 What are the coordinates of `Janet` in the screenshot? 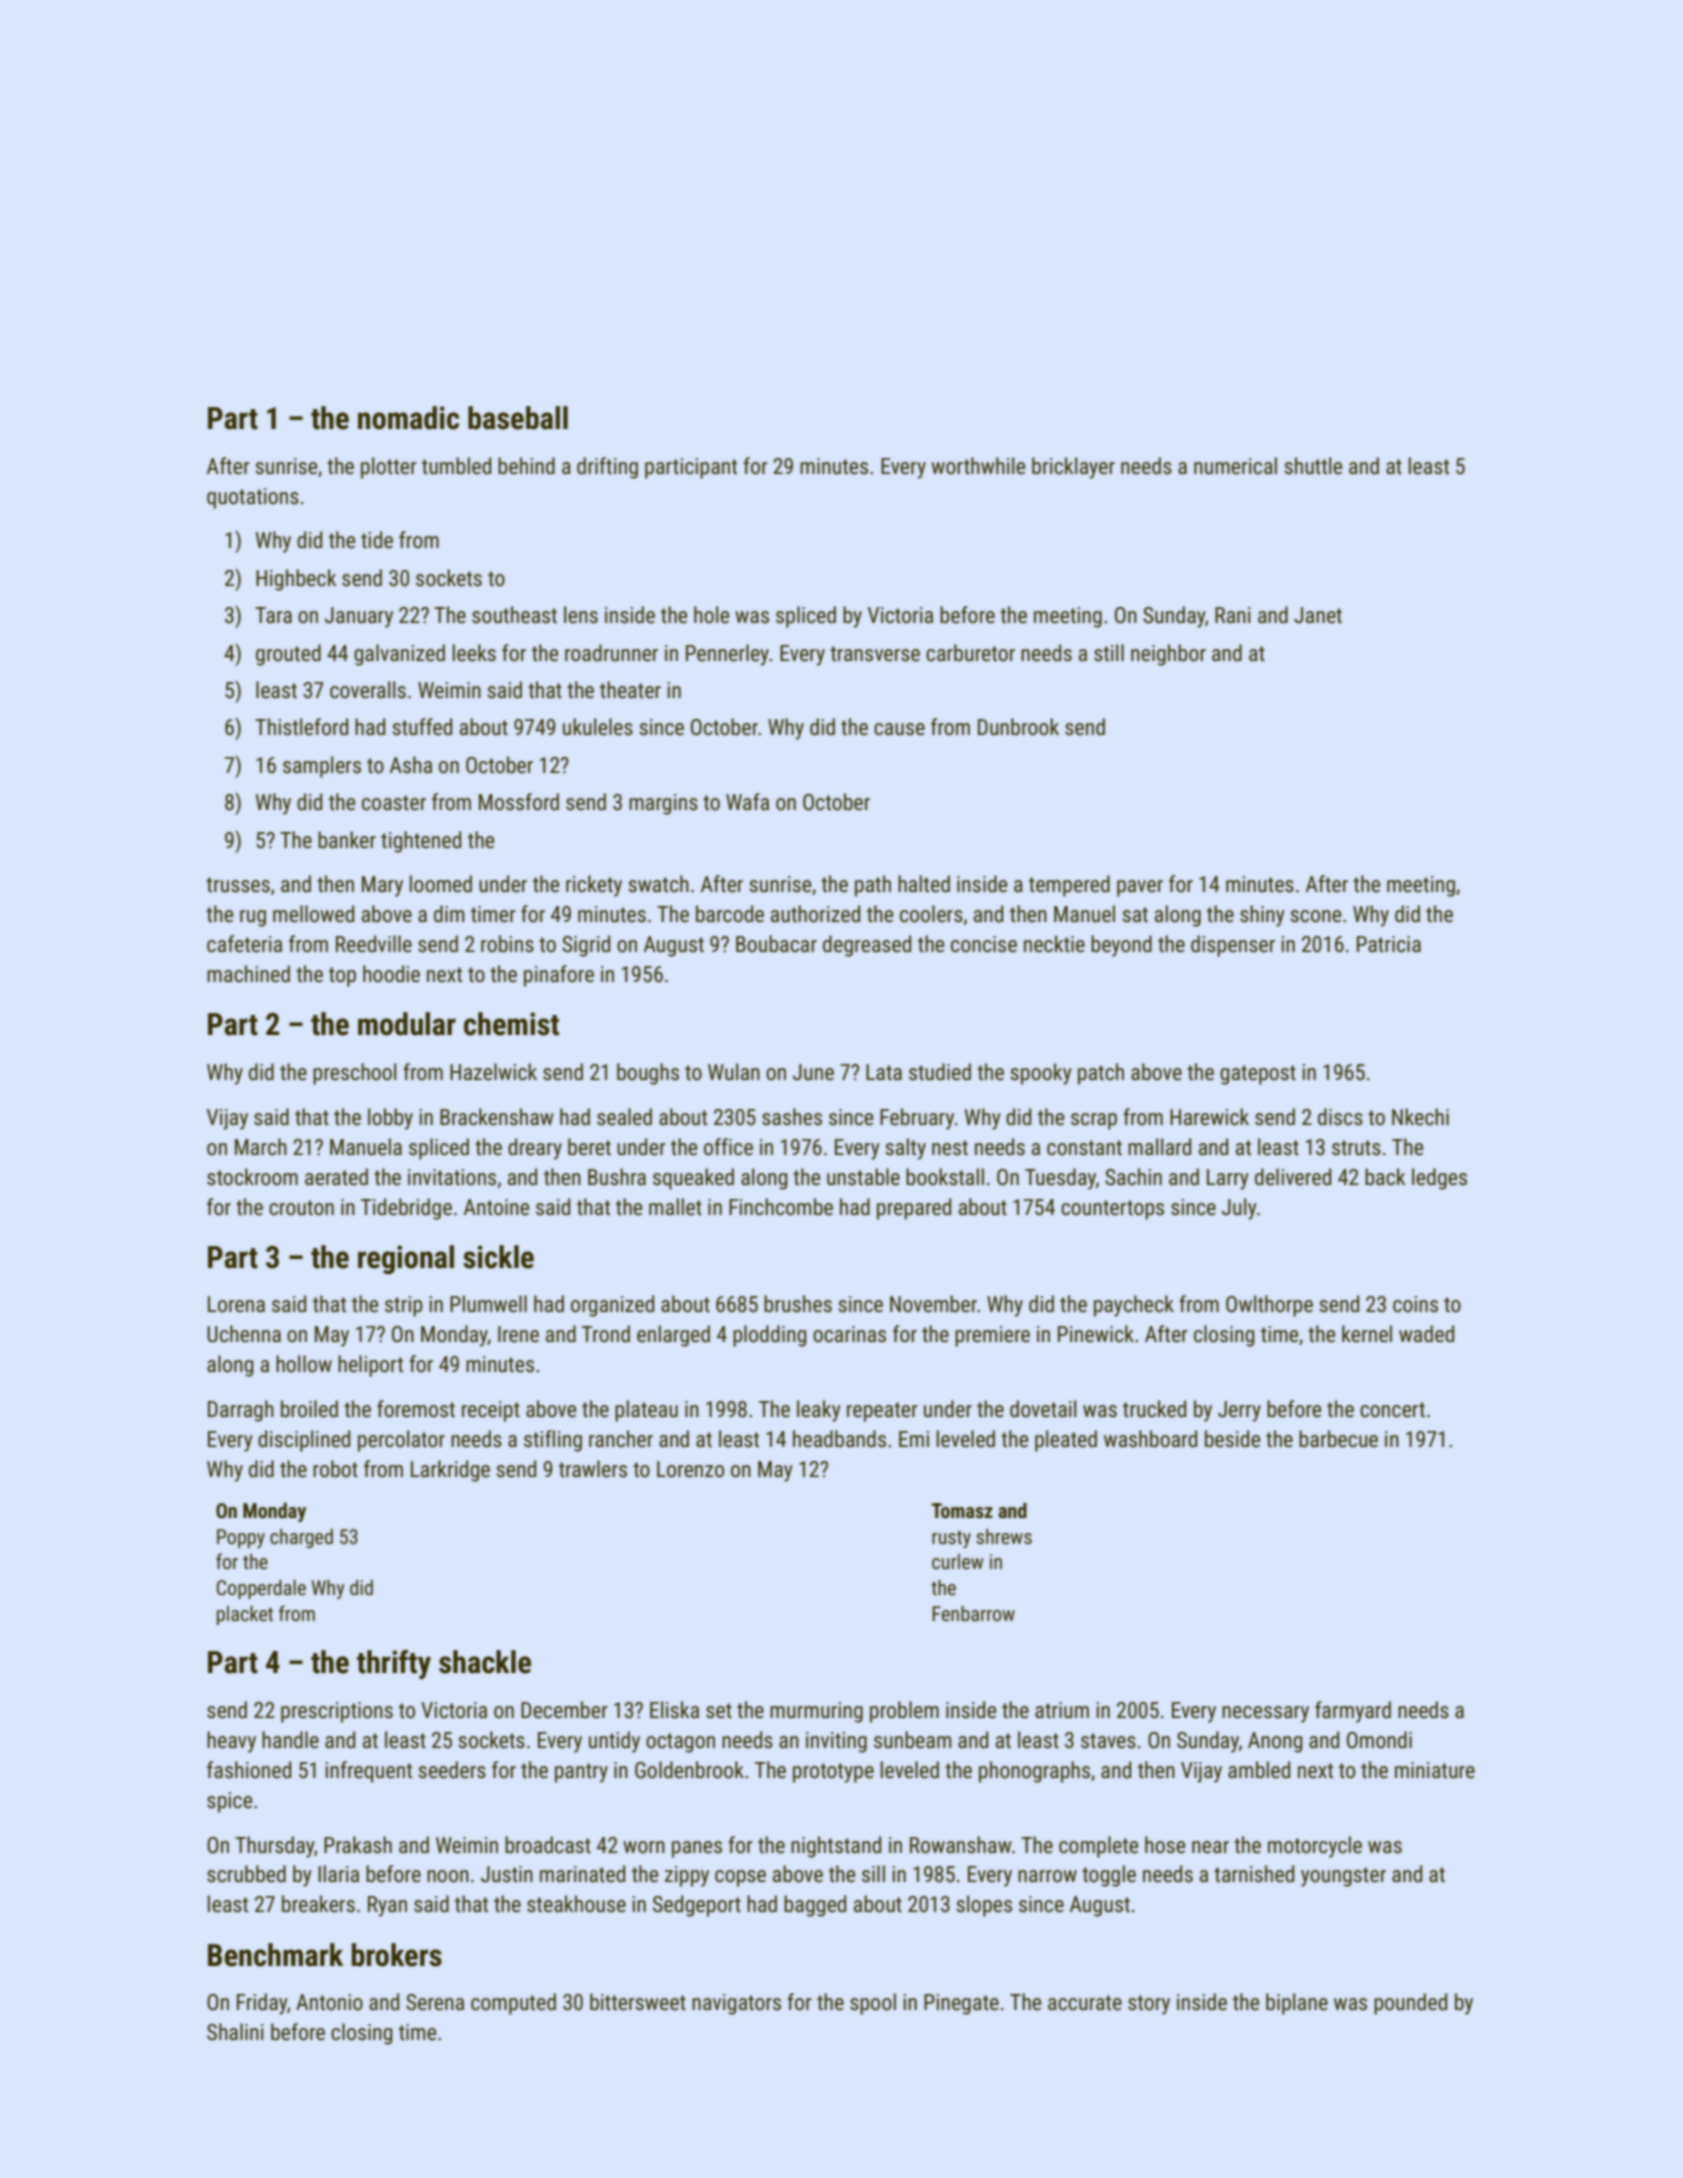 It's located at (1318, 615).
